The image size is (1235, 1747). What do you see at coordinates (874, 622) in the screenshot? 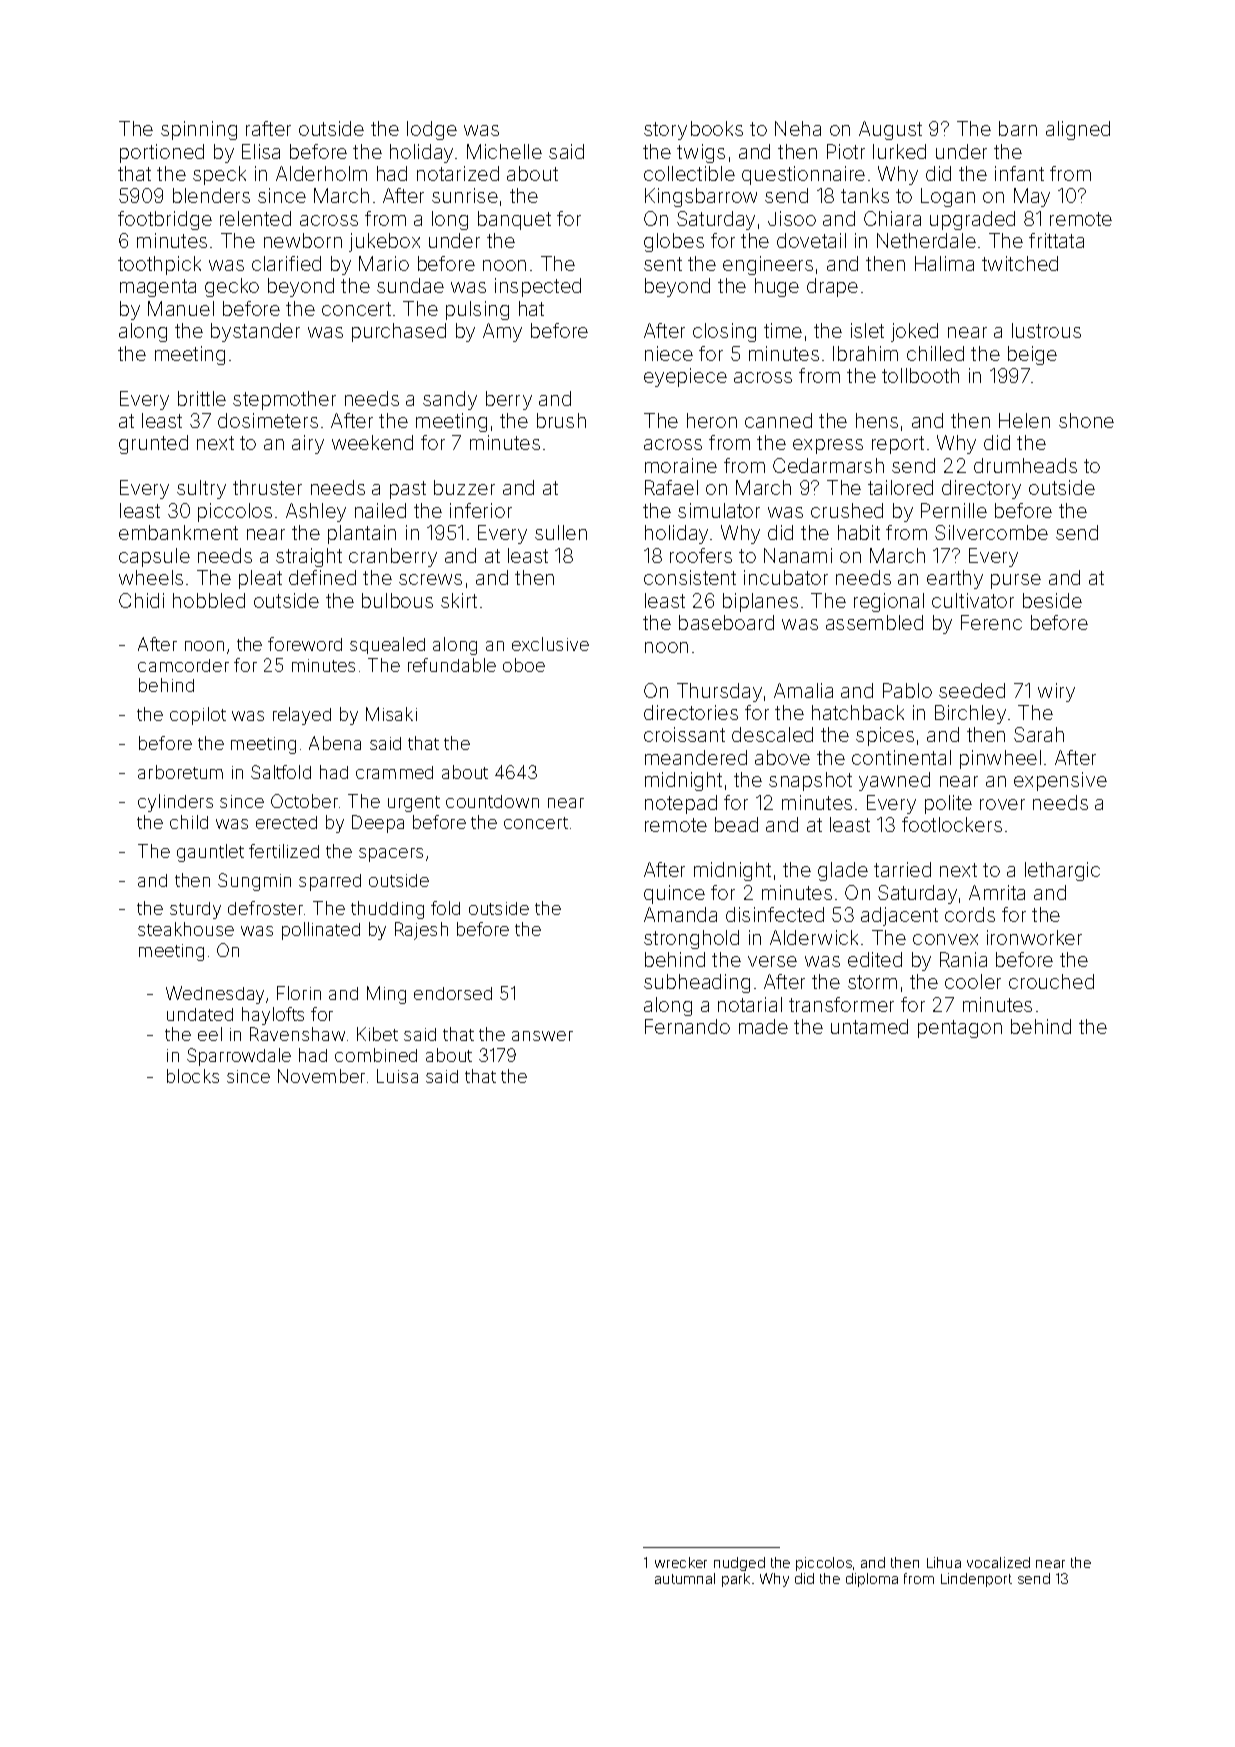
I see `assembled` at bounding box center [874, 622].
